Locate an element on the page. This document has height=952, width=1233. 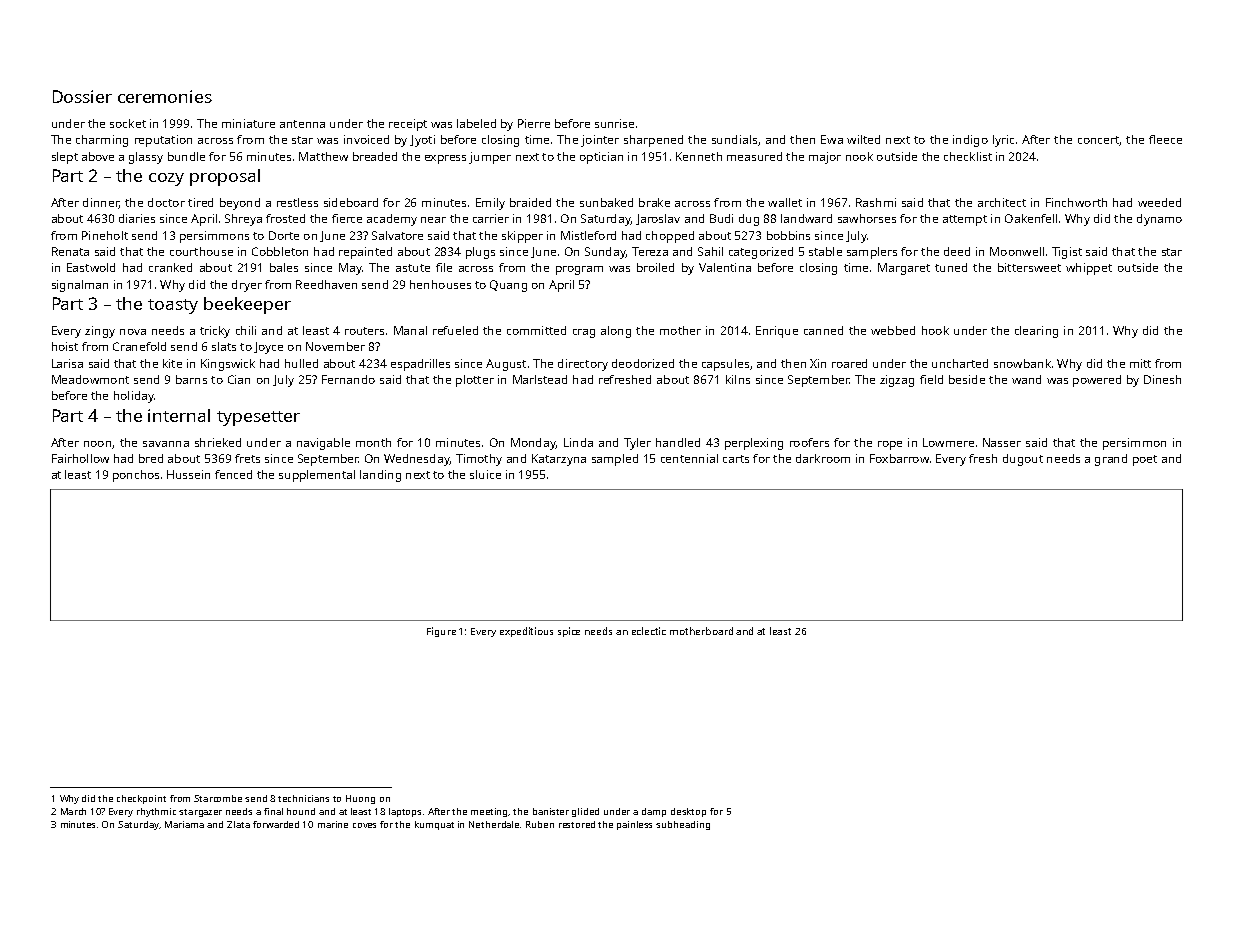
rhythmic is located at coordinates (156, 812).
